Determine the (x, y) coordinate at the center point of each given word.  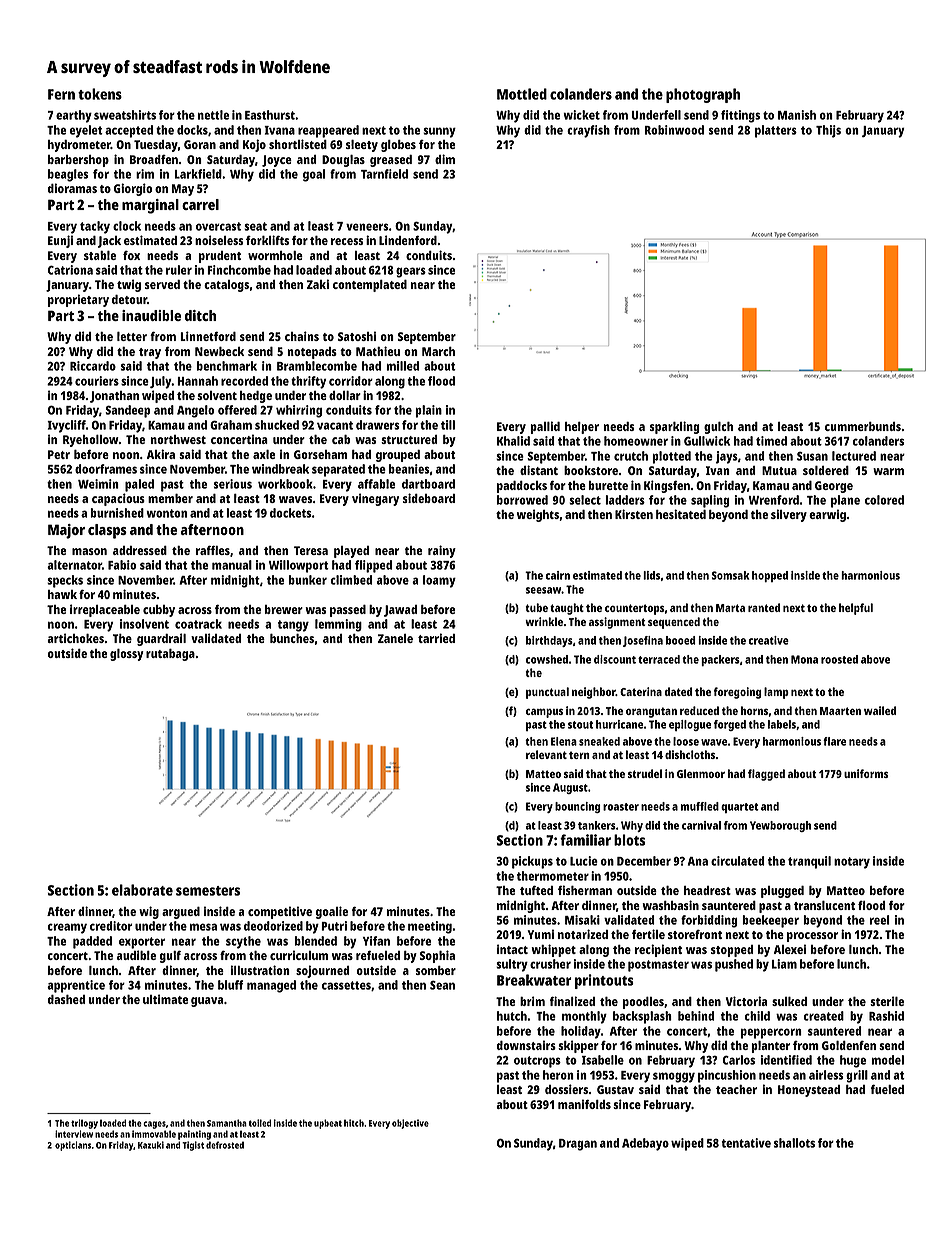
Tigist (193, 1146)
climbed (351, 580)
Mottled (522, 94)
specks (65, 581)
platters (776, 131)
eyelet (86, 131)
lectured (854, 456)
